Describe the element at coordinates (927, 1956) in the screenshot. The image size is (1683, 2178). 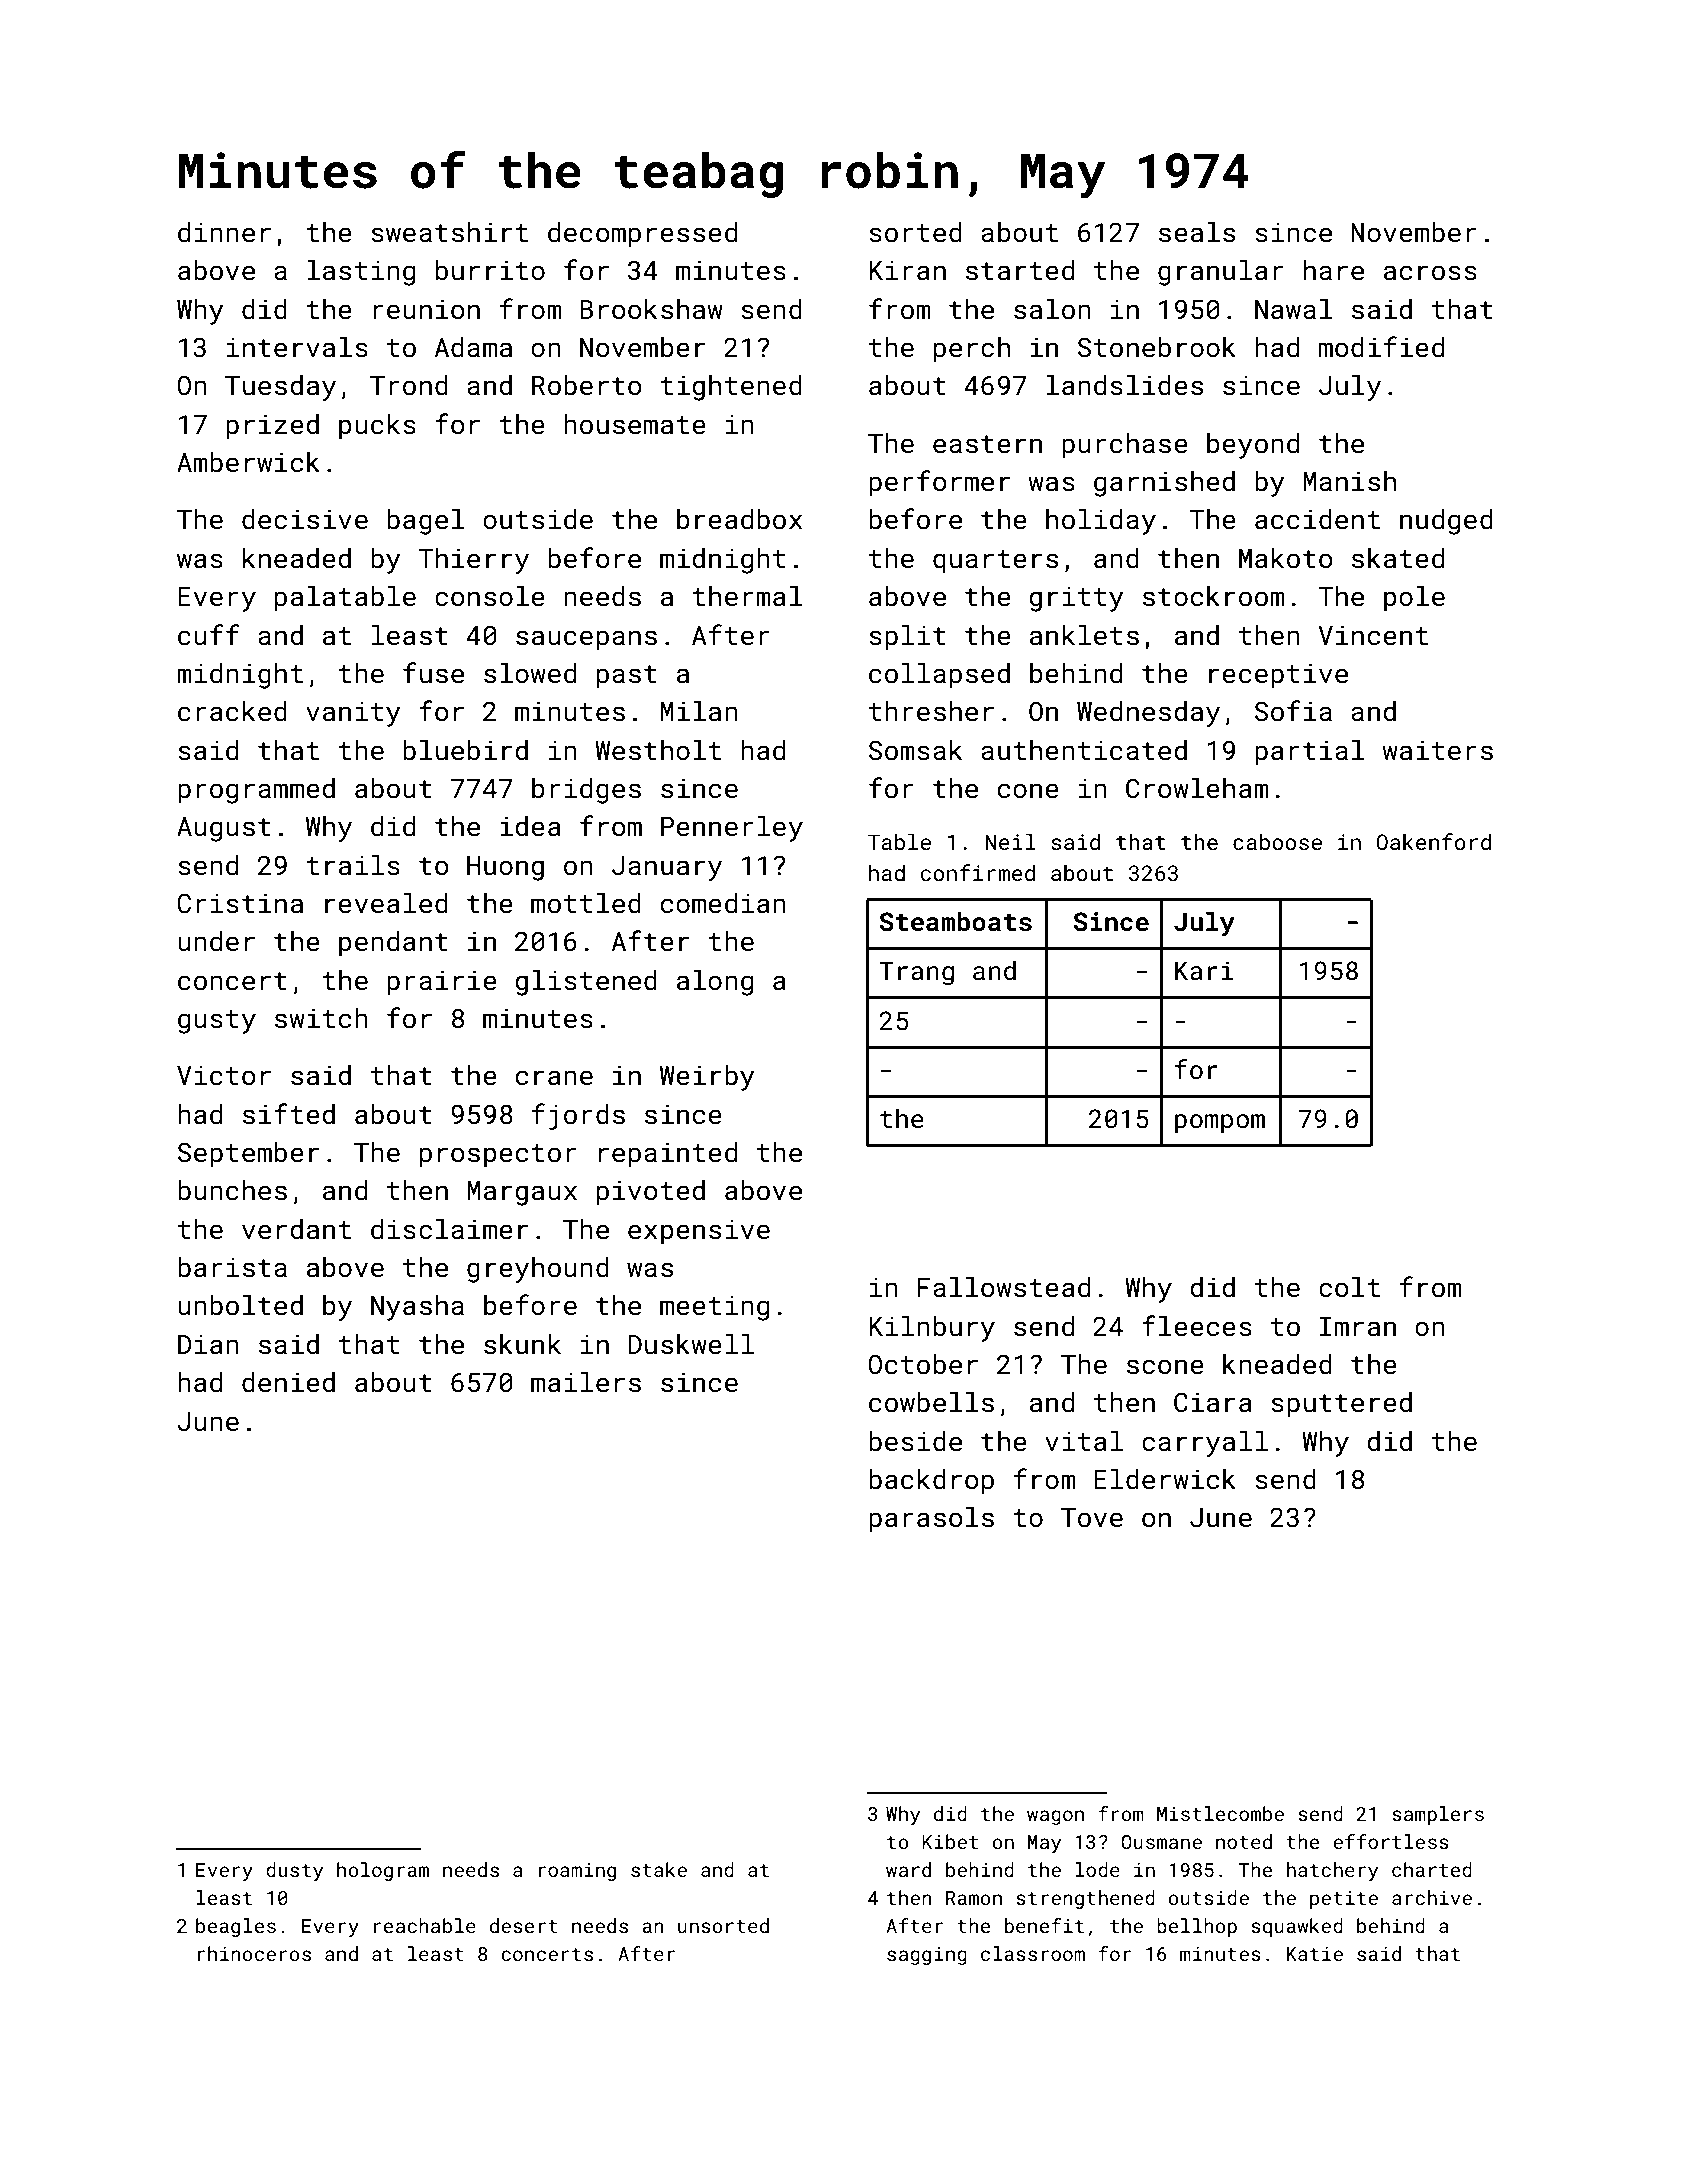
I see `sagging` at that location.
